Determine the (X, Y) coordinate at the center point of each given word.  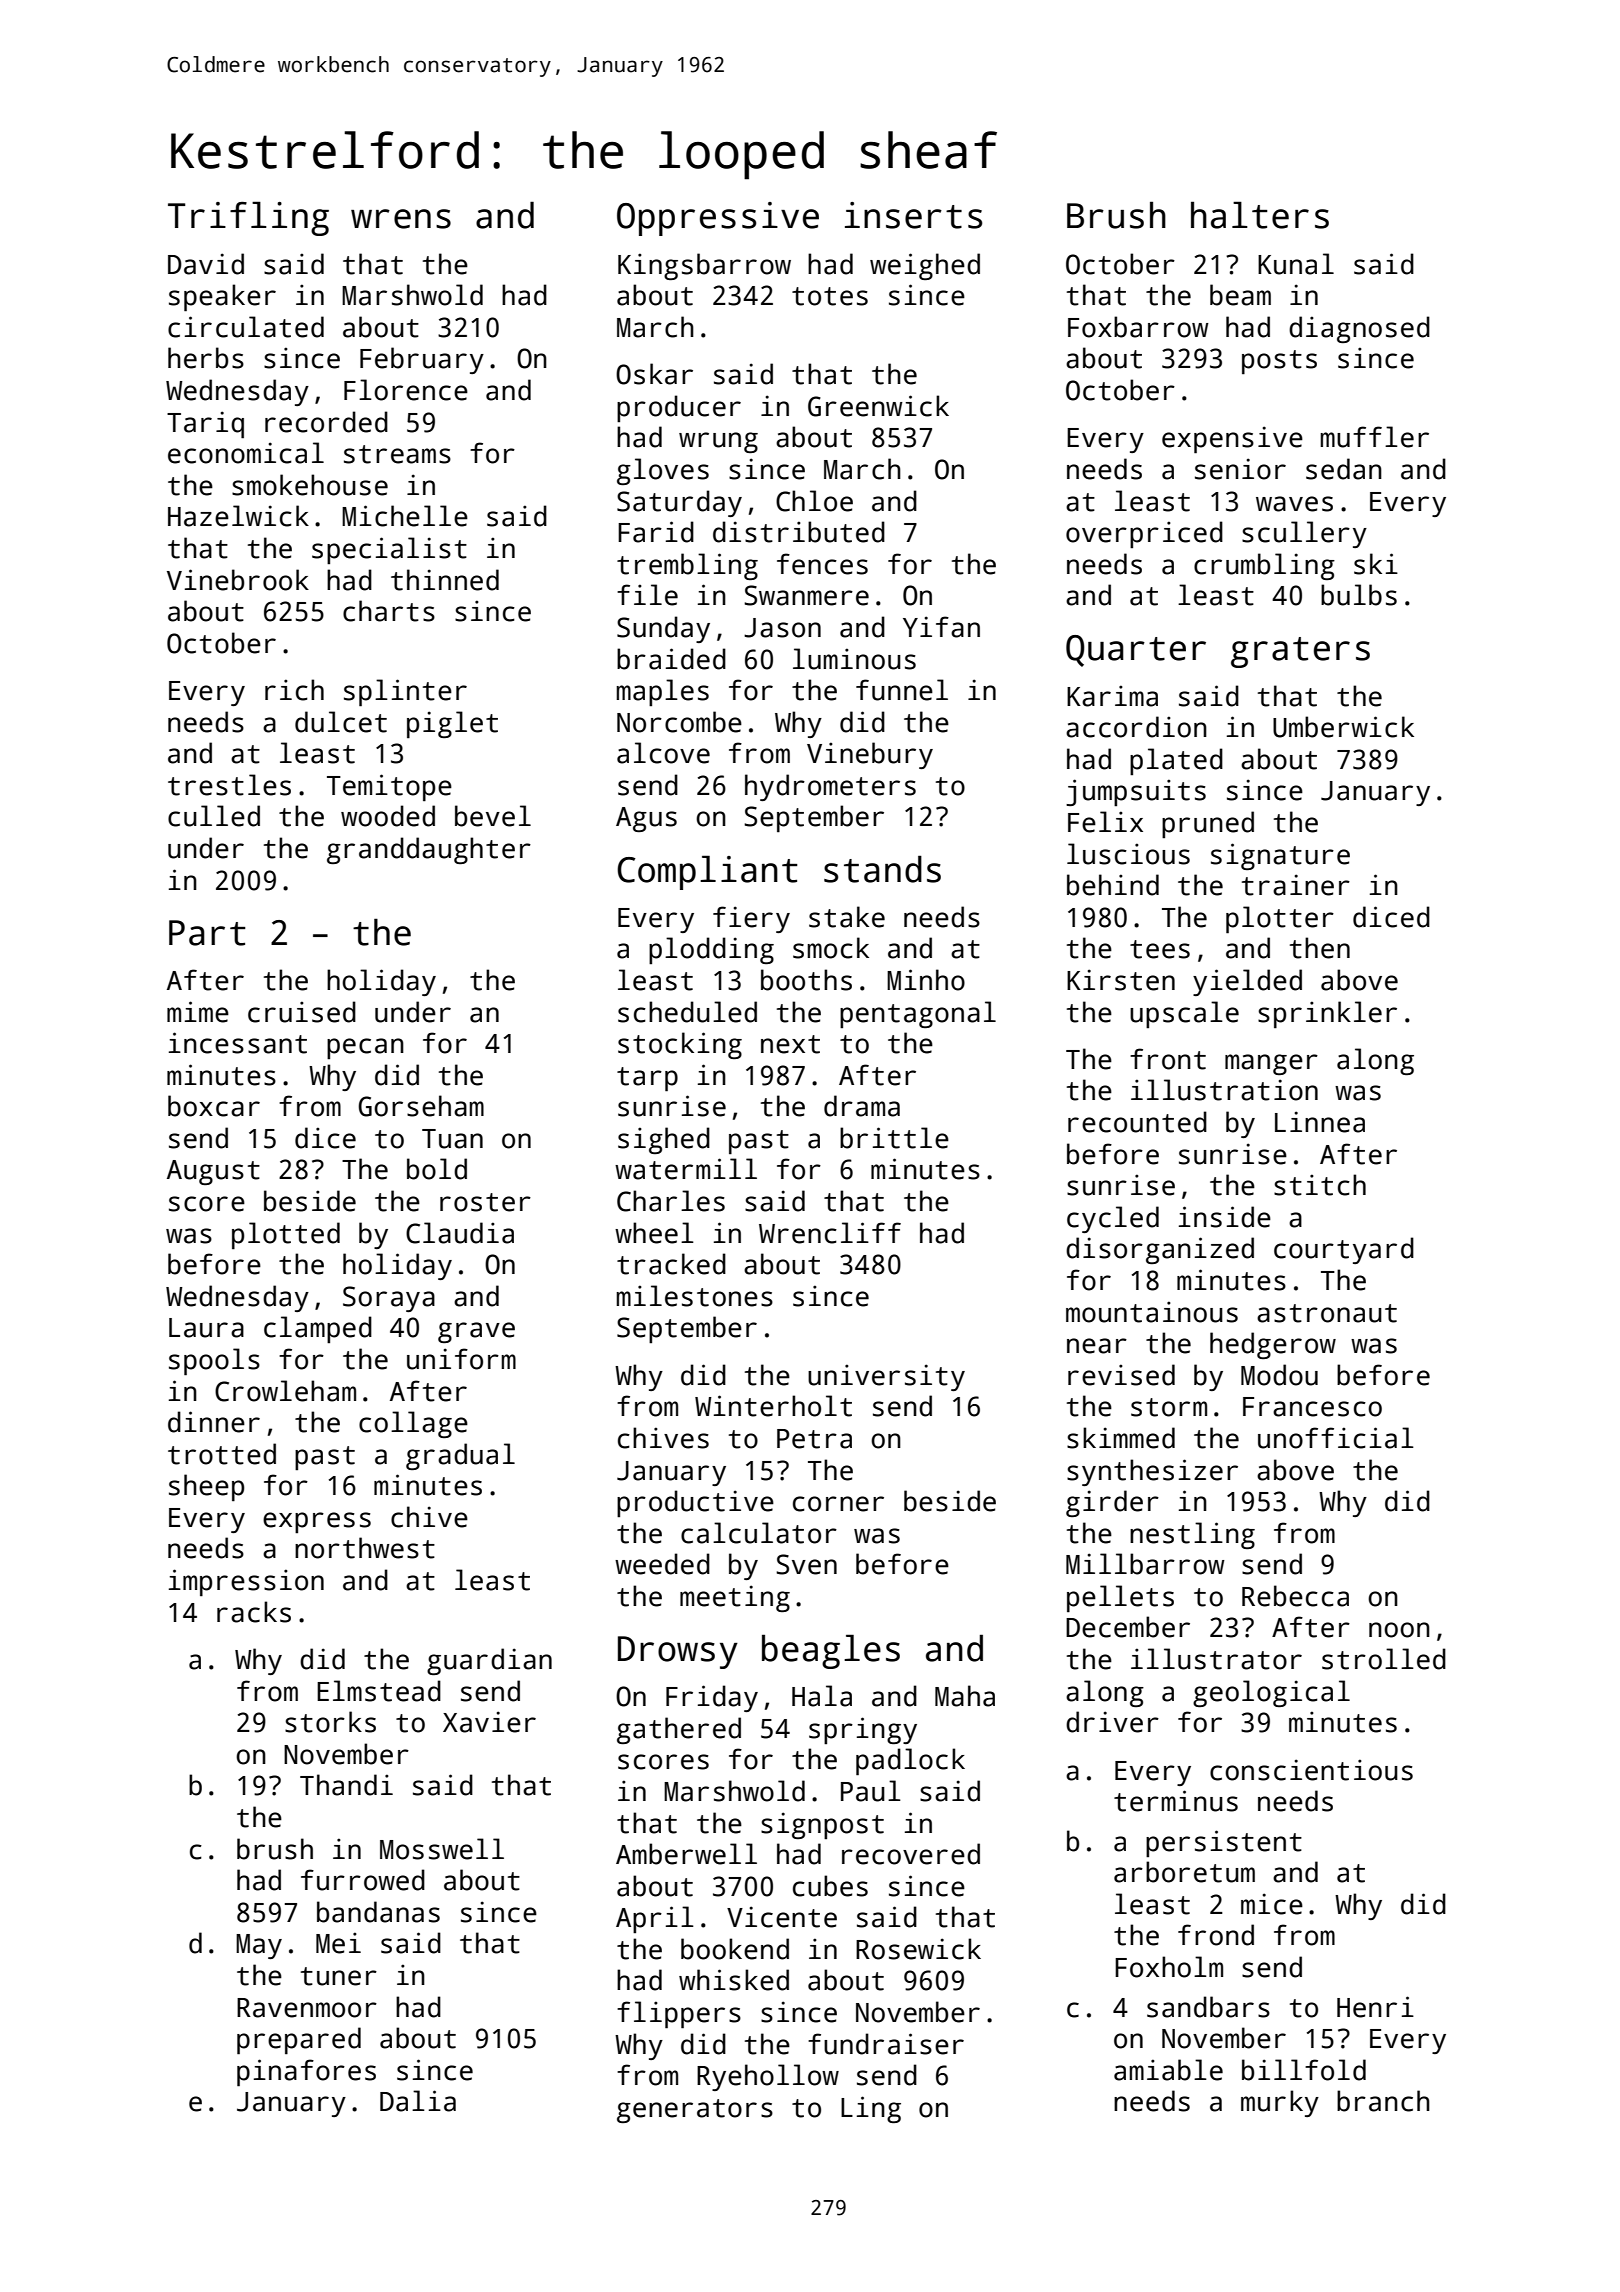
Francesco (1312, 1407)
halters (1260, 215)
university (886, 1377)
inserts (913, 215)
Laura (206, 1328)
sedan (1344, 469)
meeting (735, 1598)
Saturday (679, 503)
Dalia (418, 2101)
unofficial (1336, 1438)
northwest (365, 1548)
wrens (401, 219)
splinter (405, 692)
